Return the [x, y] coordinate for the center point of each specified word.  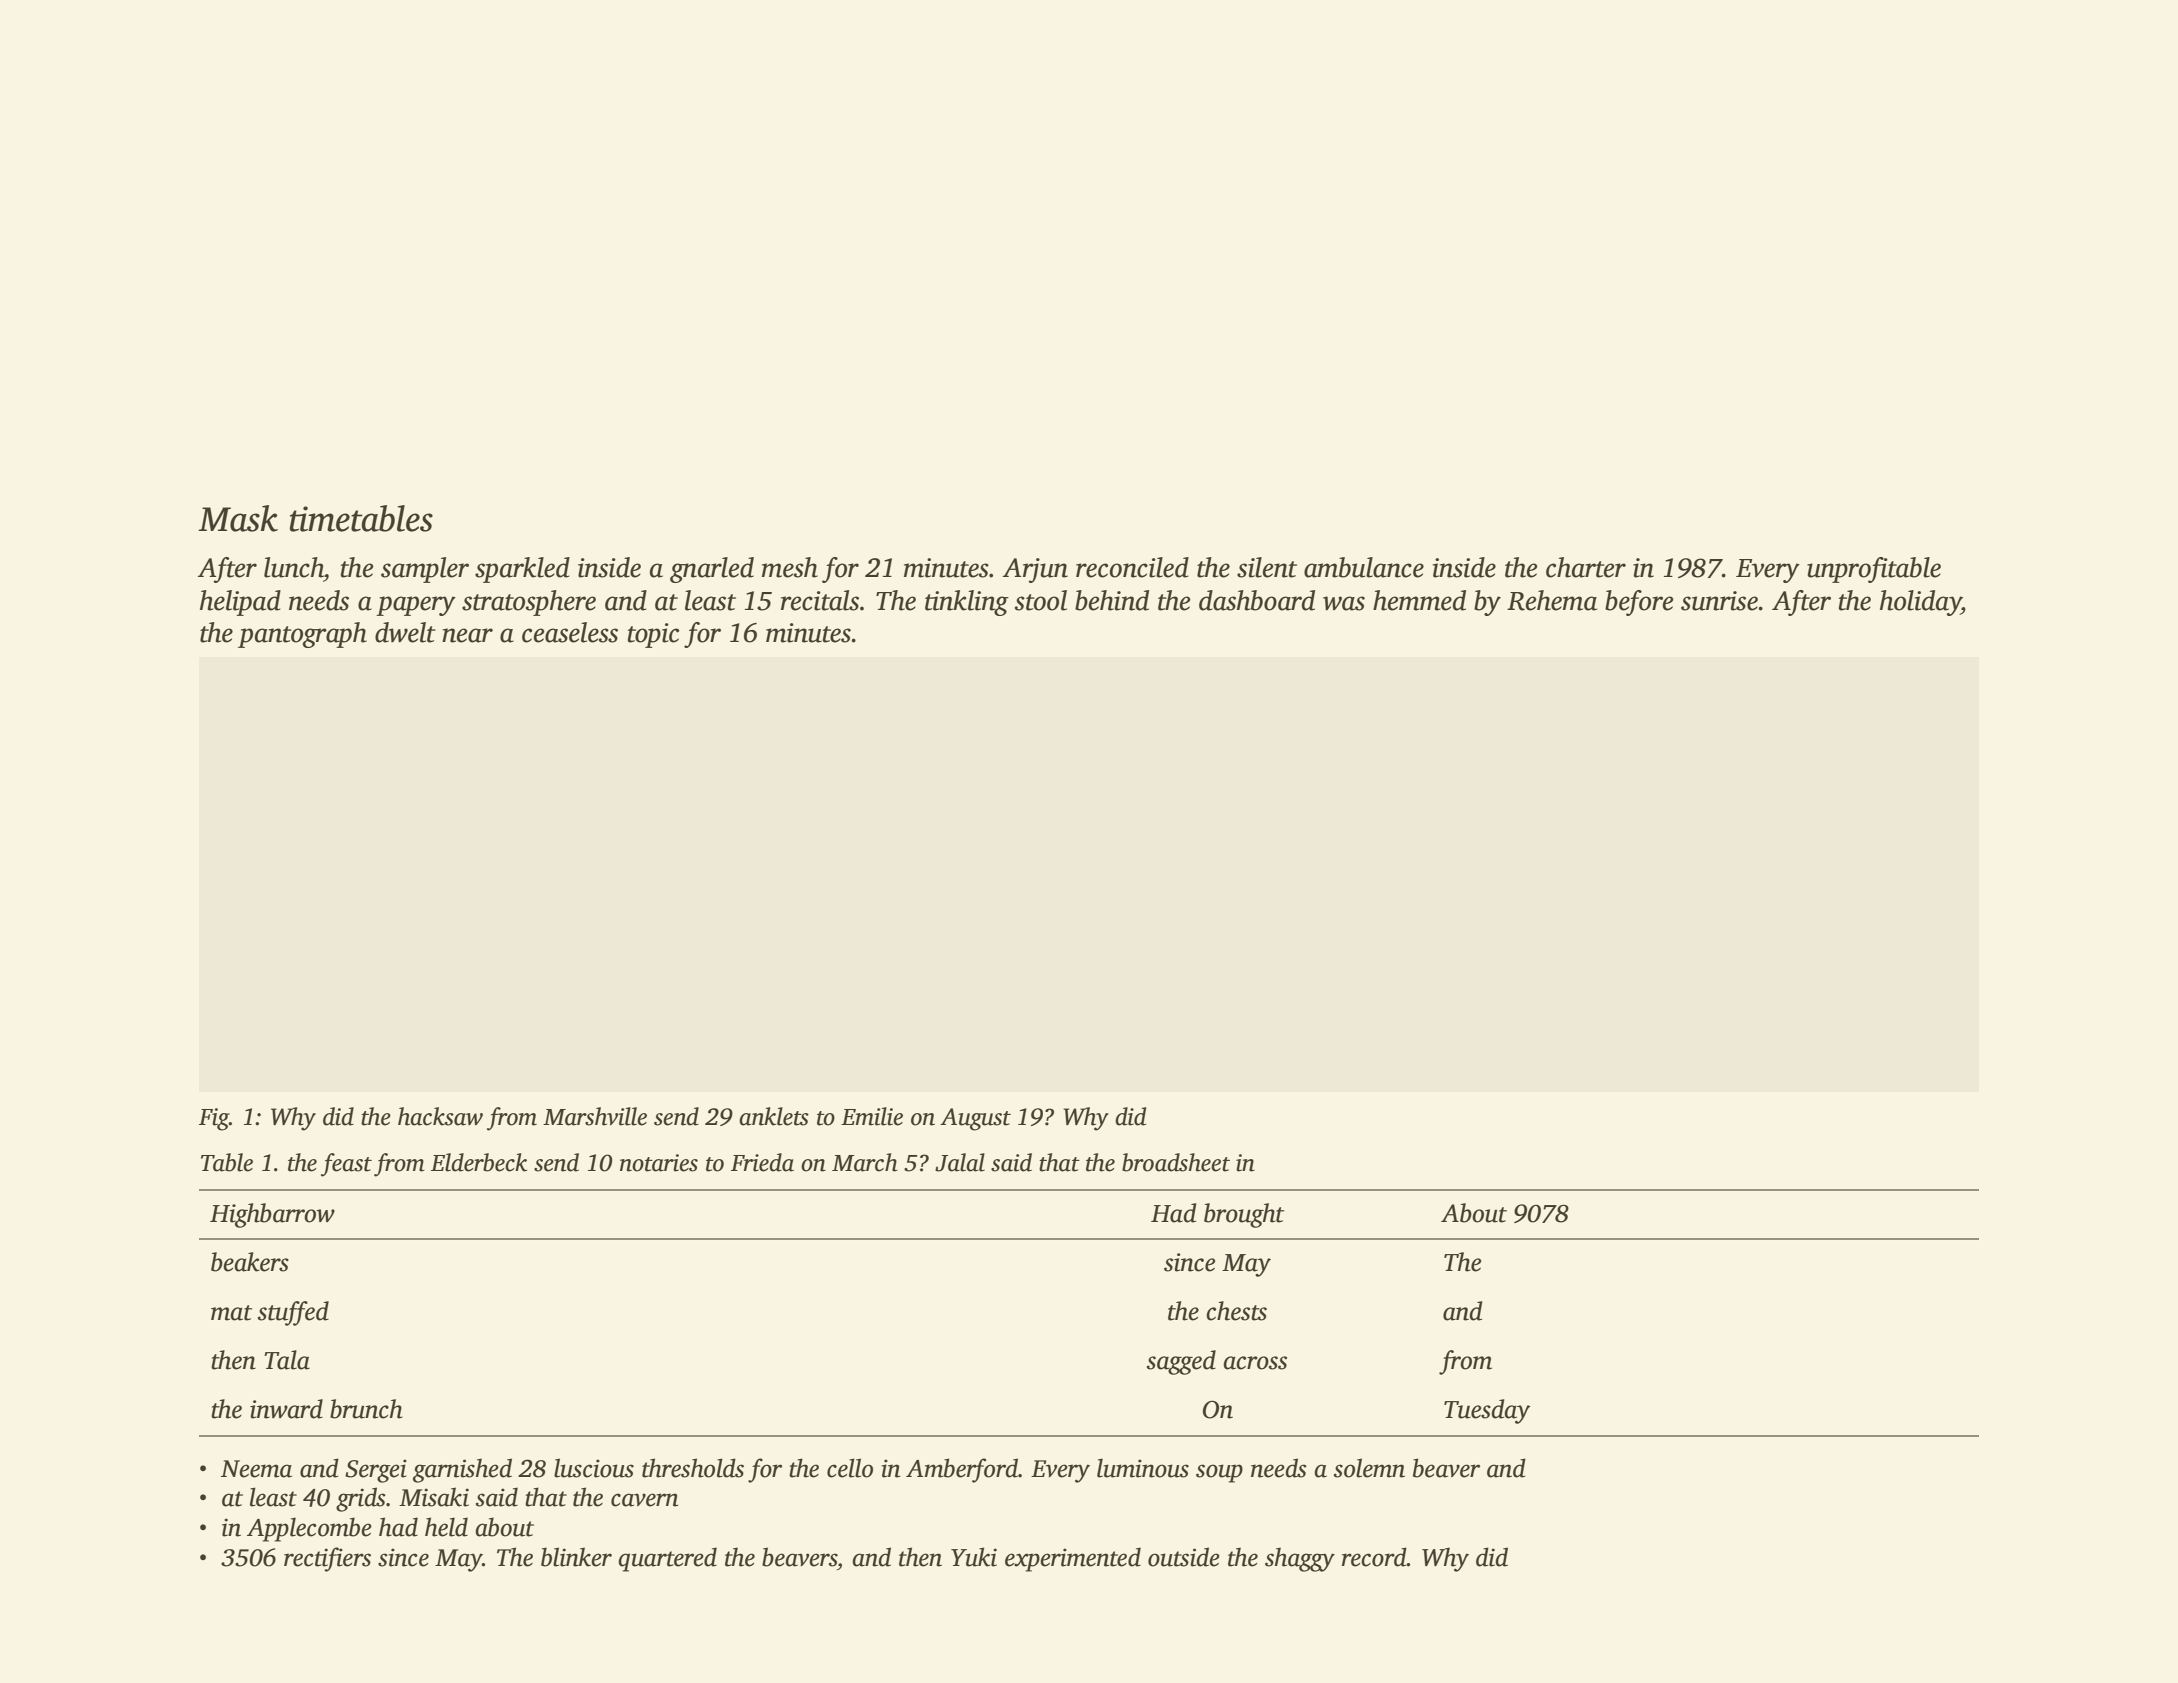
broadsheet [1176, 1162]
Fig [214, 1119]
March [865, 1162]
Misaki [434, 1497]
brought [1244, 1215]
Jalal [960, 1162]
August [975, 1119]
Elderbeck [479, 1162]
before [1639, 603]
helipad [240, 603]
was [1344, 603]
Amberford [962, 1470]
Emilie [872, 1116]
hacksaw [440, 1116]
